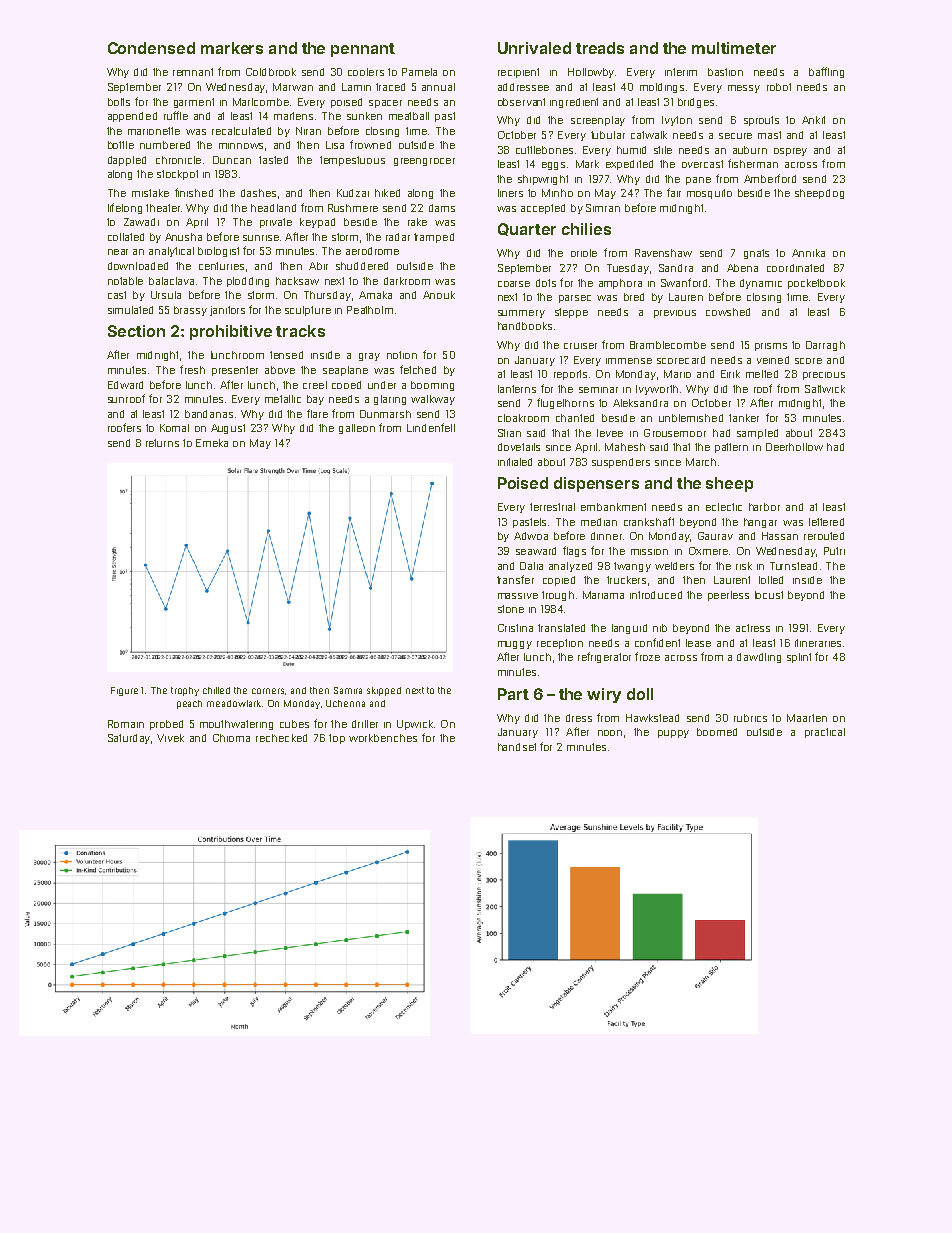 This image has width=952, height=1233. What do you see at coordinates (557, 193) in the image?
I see `Minho` at bounding box center [557, 193].
